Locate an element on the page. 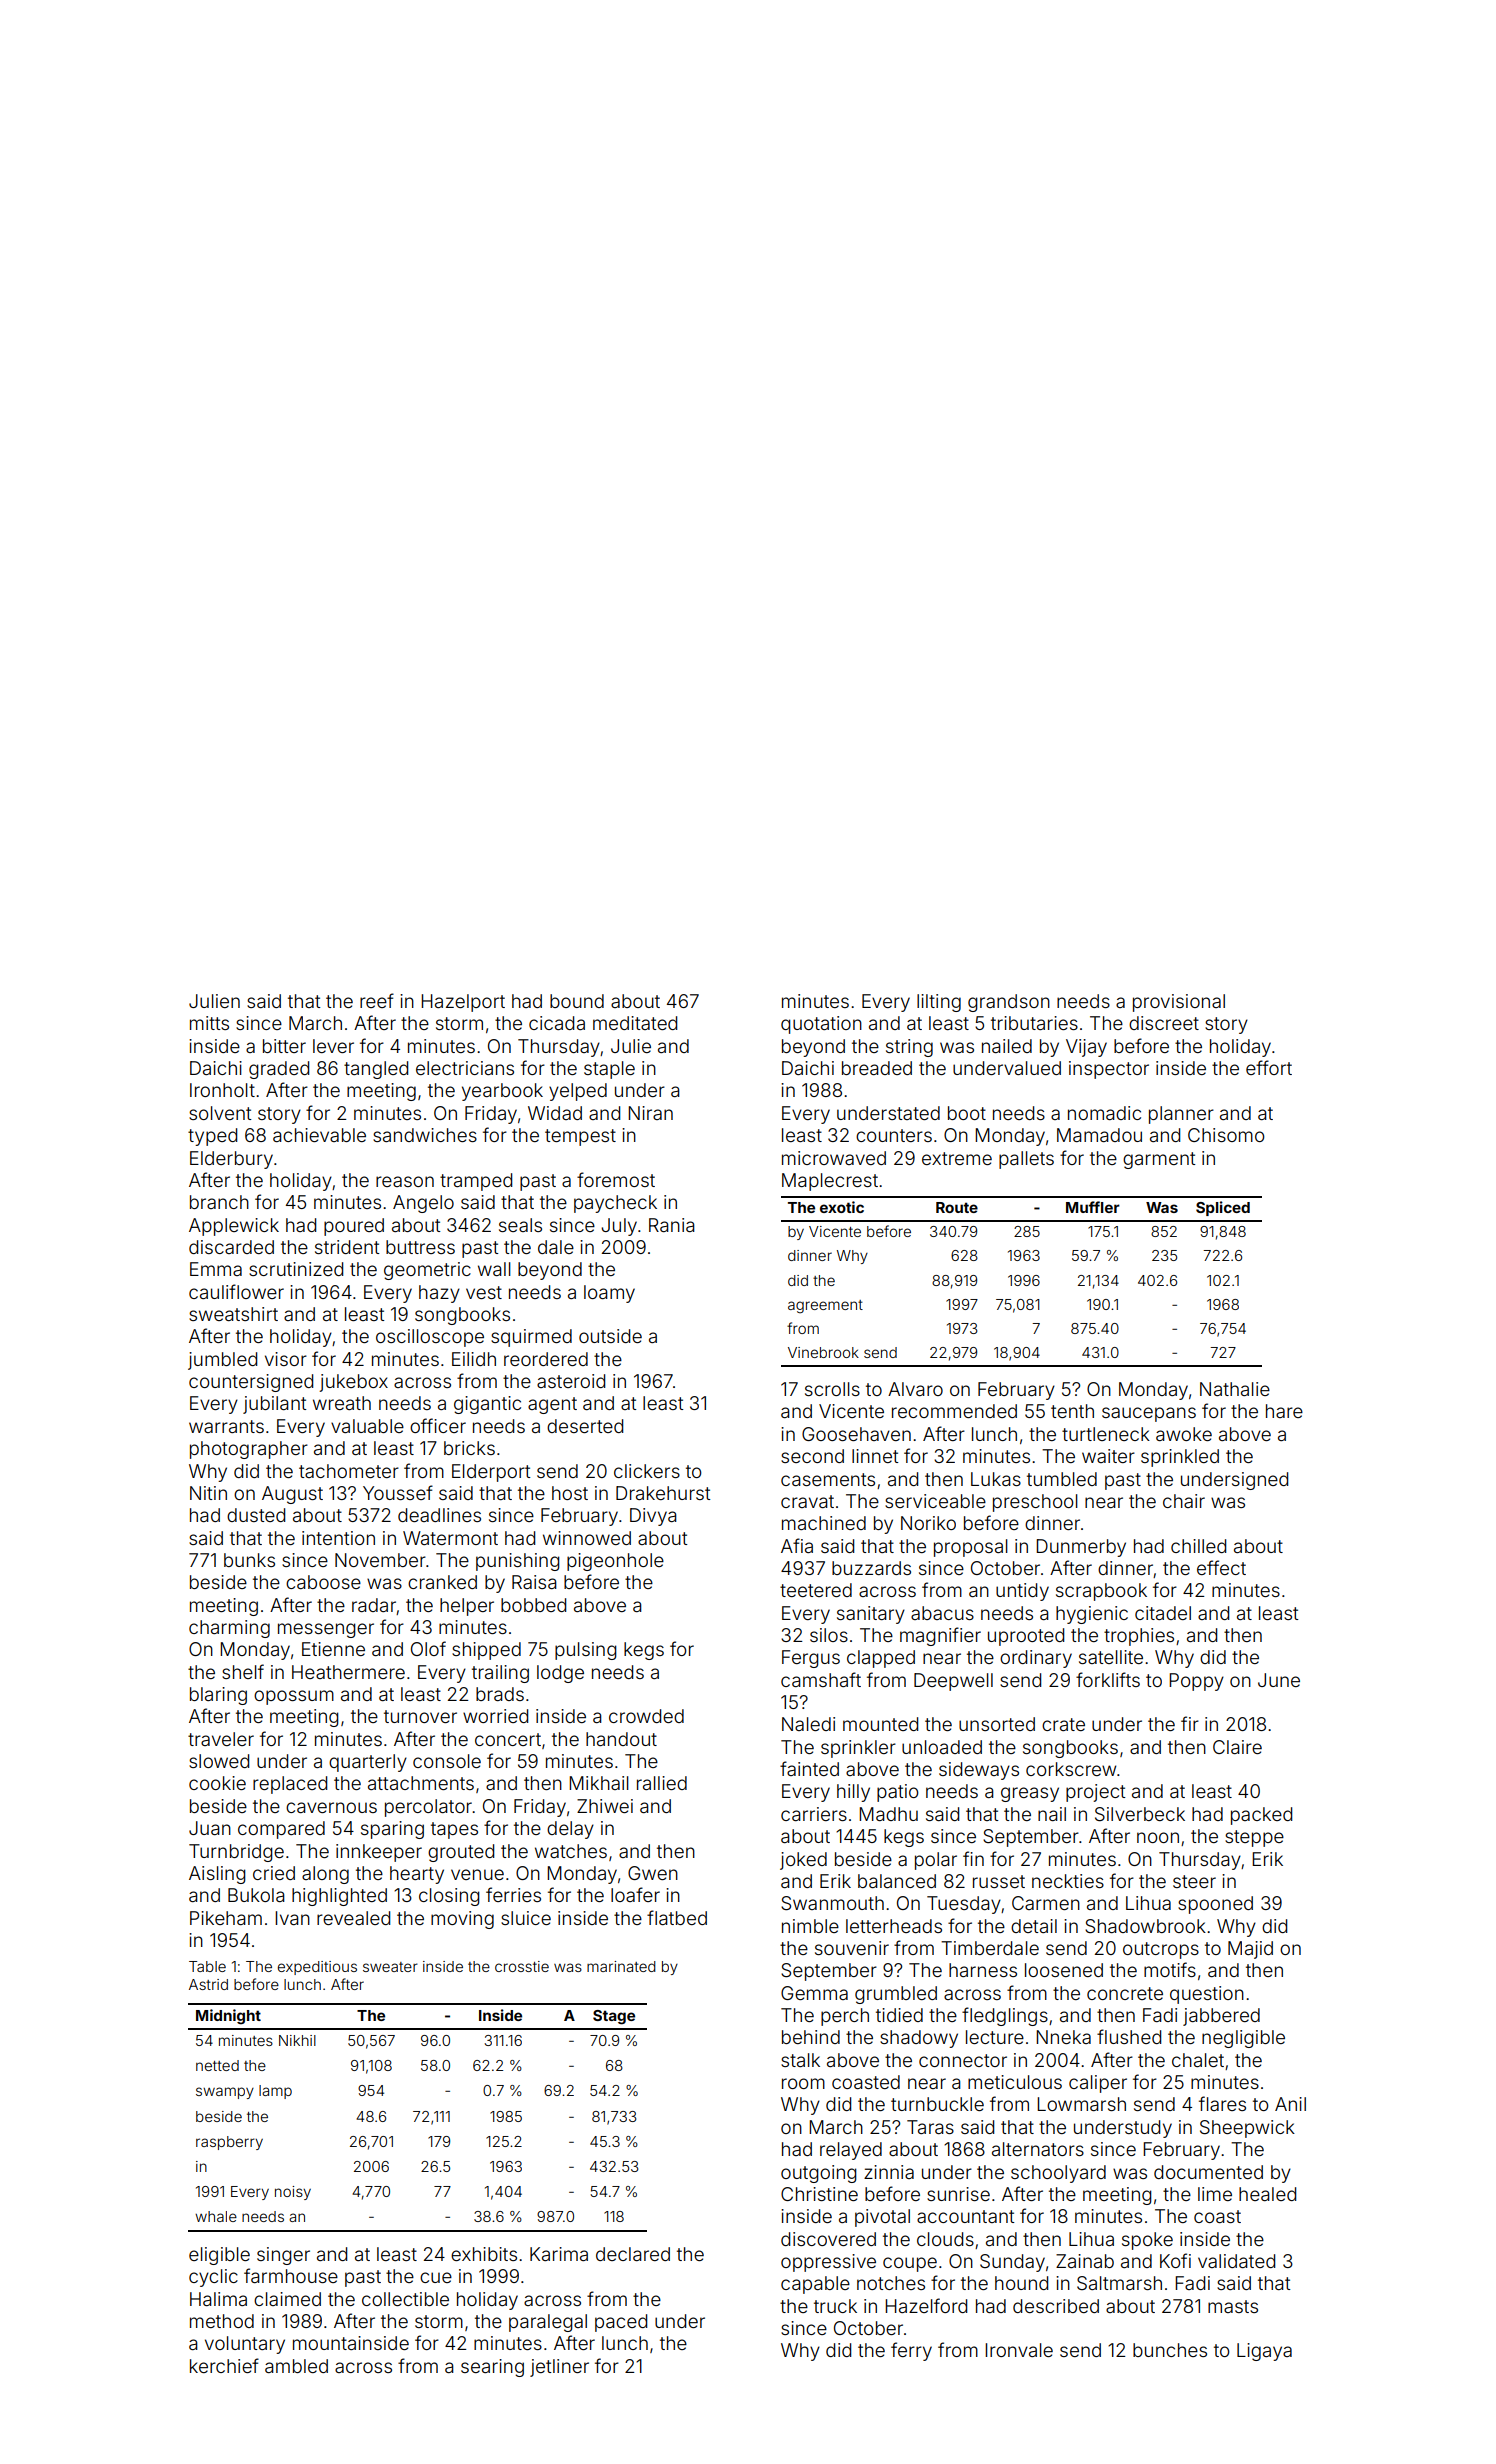 Image resolution: width=1496 pixels, height=2464 pixels. handout is located at coordinates (621, 1739).
